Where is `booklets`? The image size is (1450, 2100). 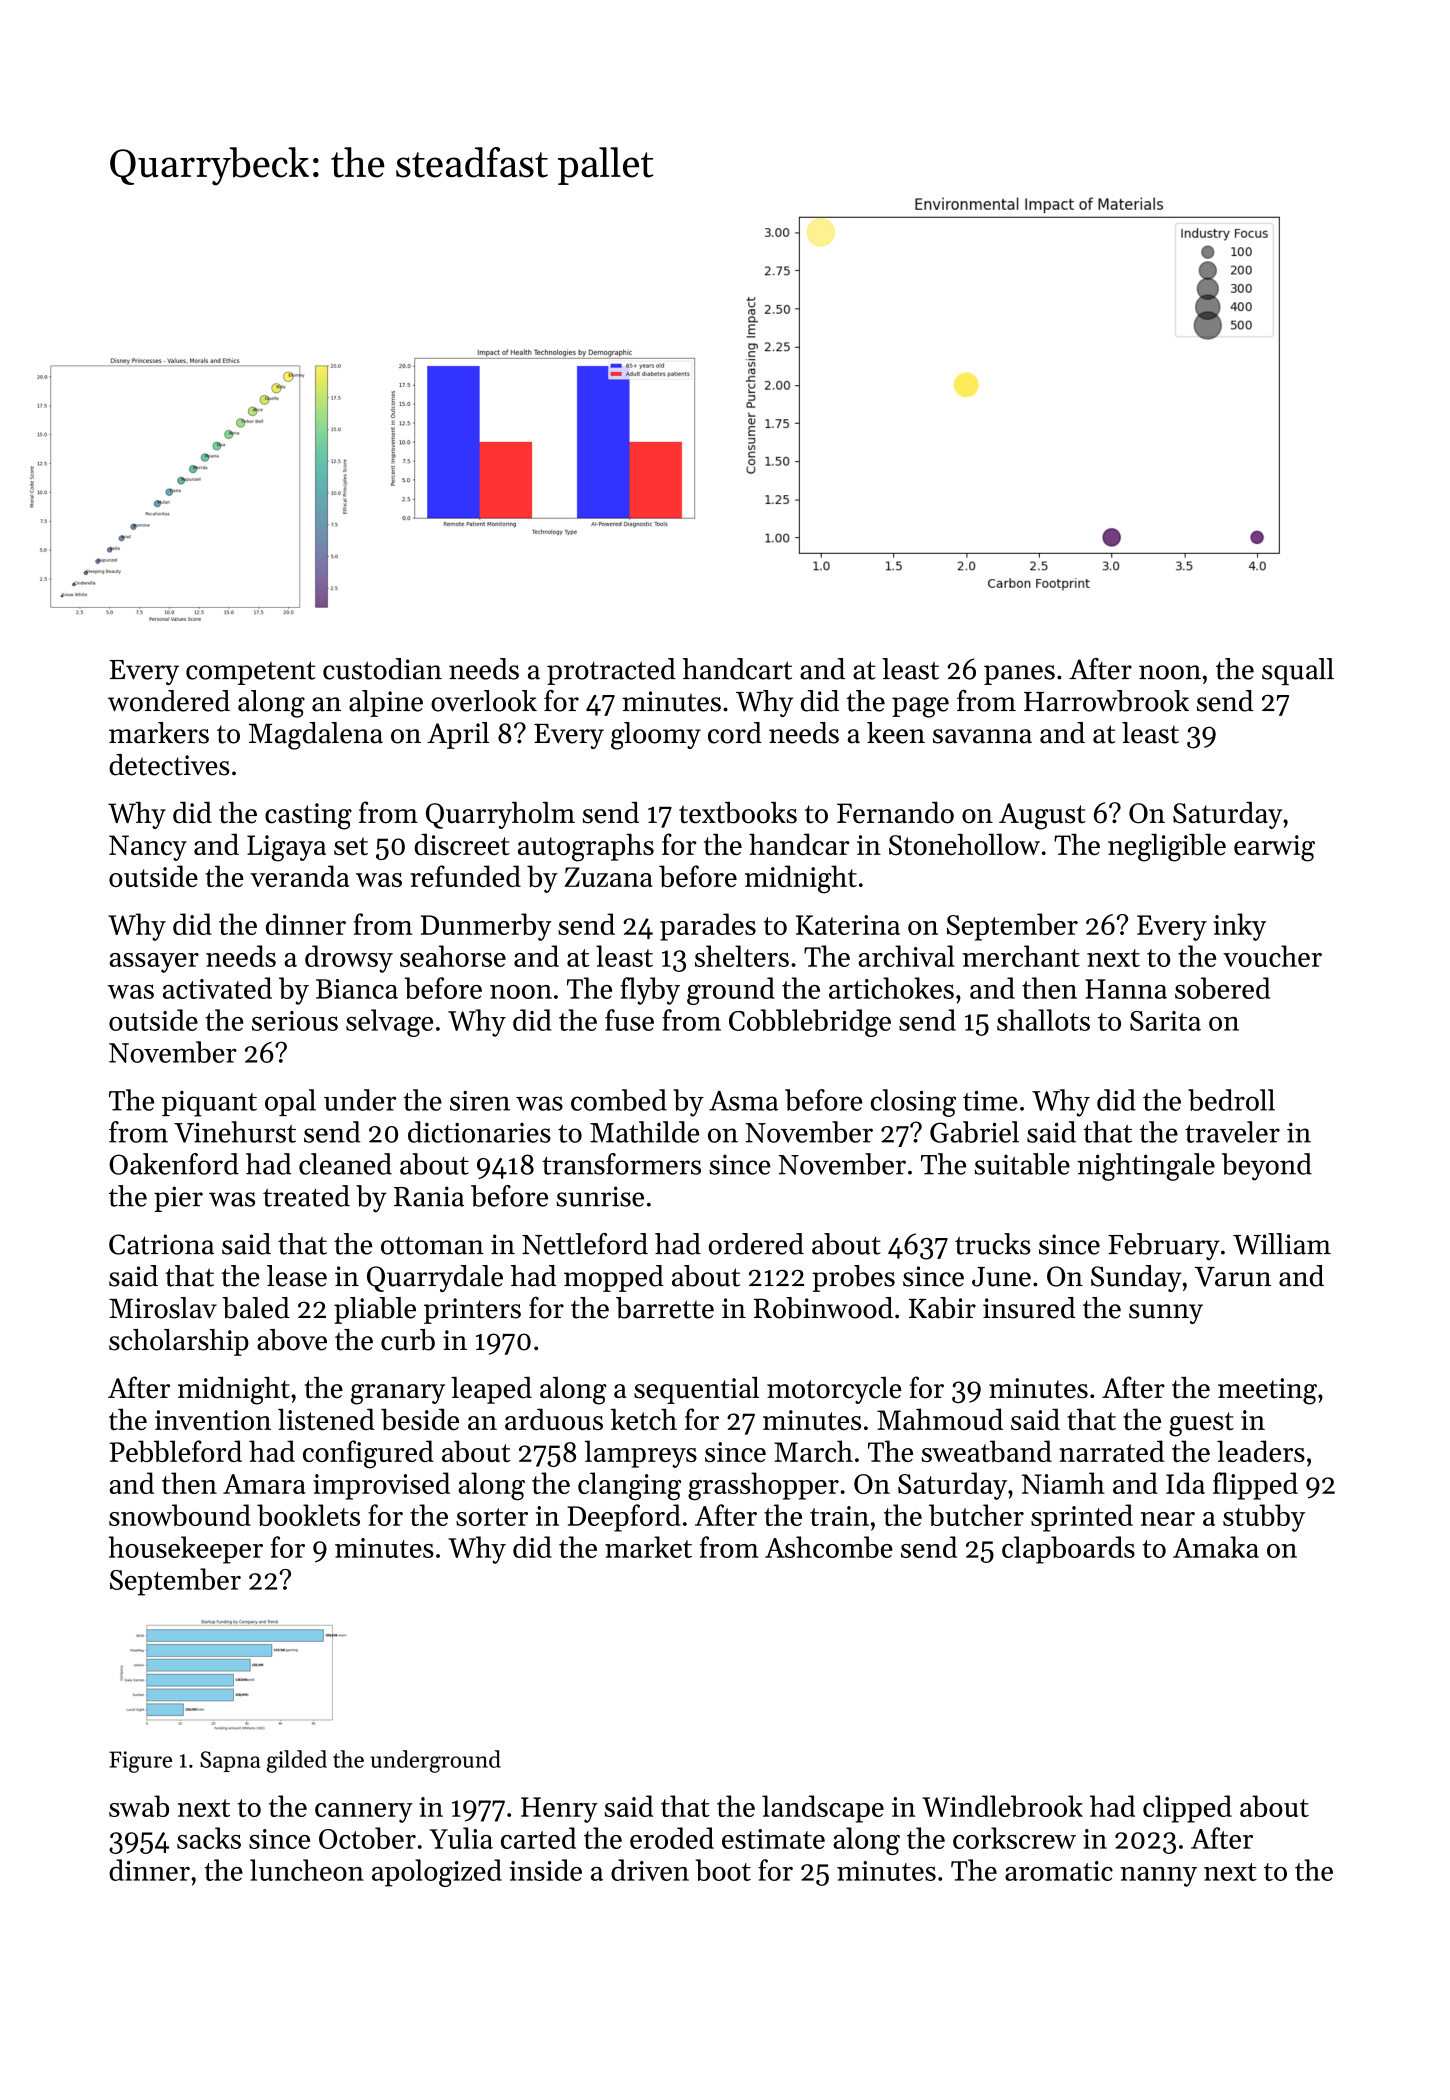
booklets is located at coordinates (308, 1515).
